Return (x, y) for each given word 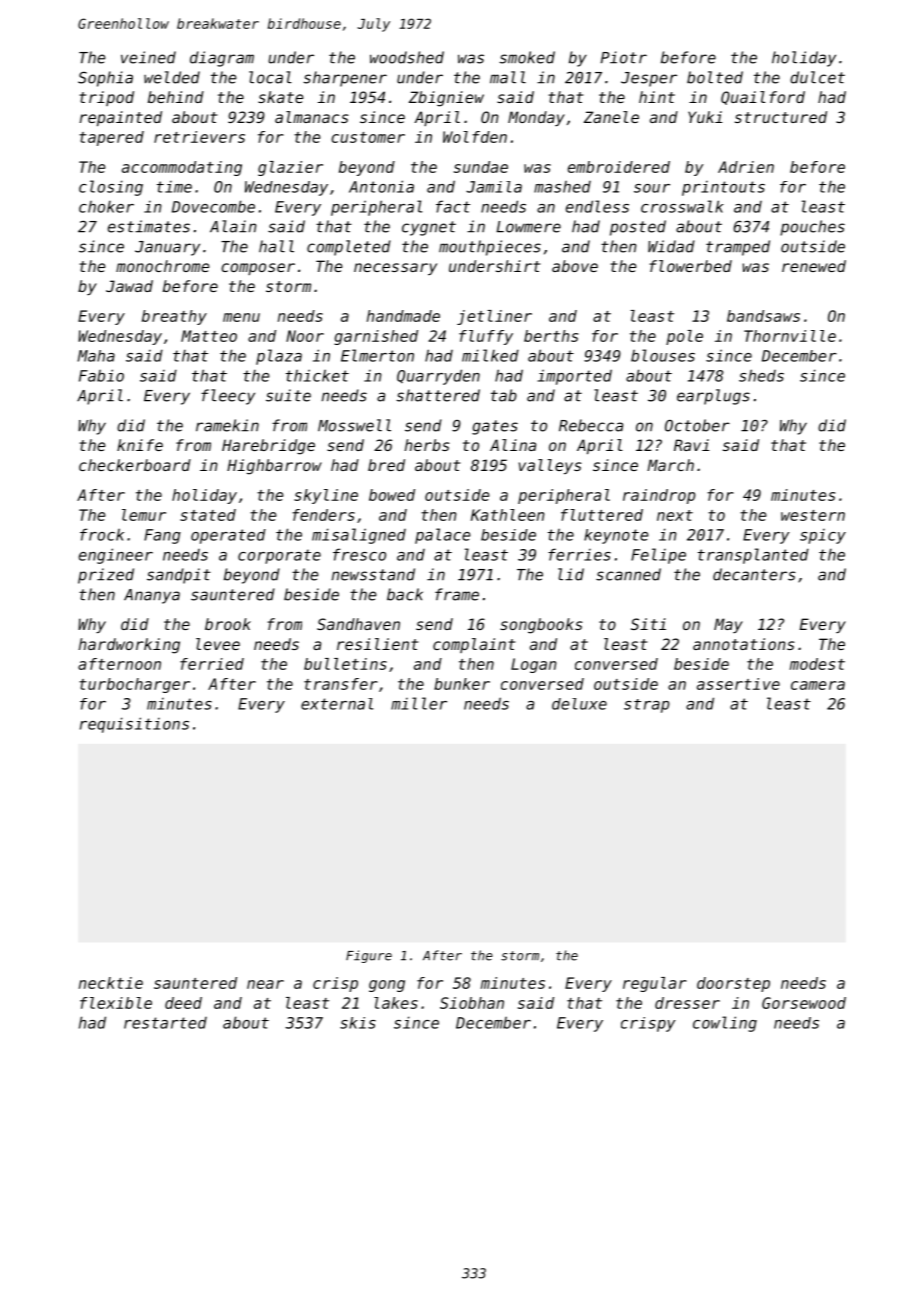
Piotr (624, 57)
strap (647, 706)
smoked (527, 57)
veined (148, 57)
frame (457, 594)
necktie (111, 983)
